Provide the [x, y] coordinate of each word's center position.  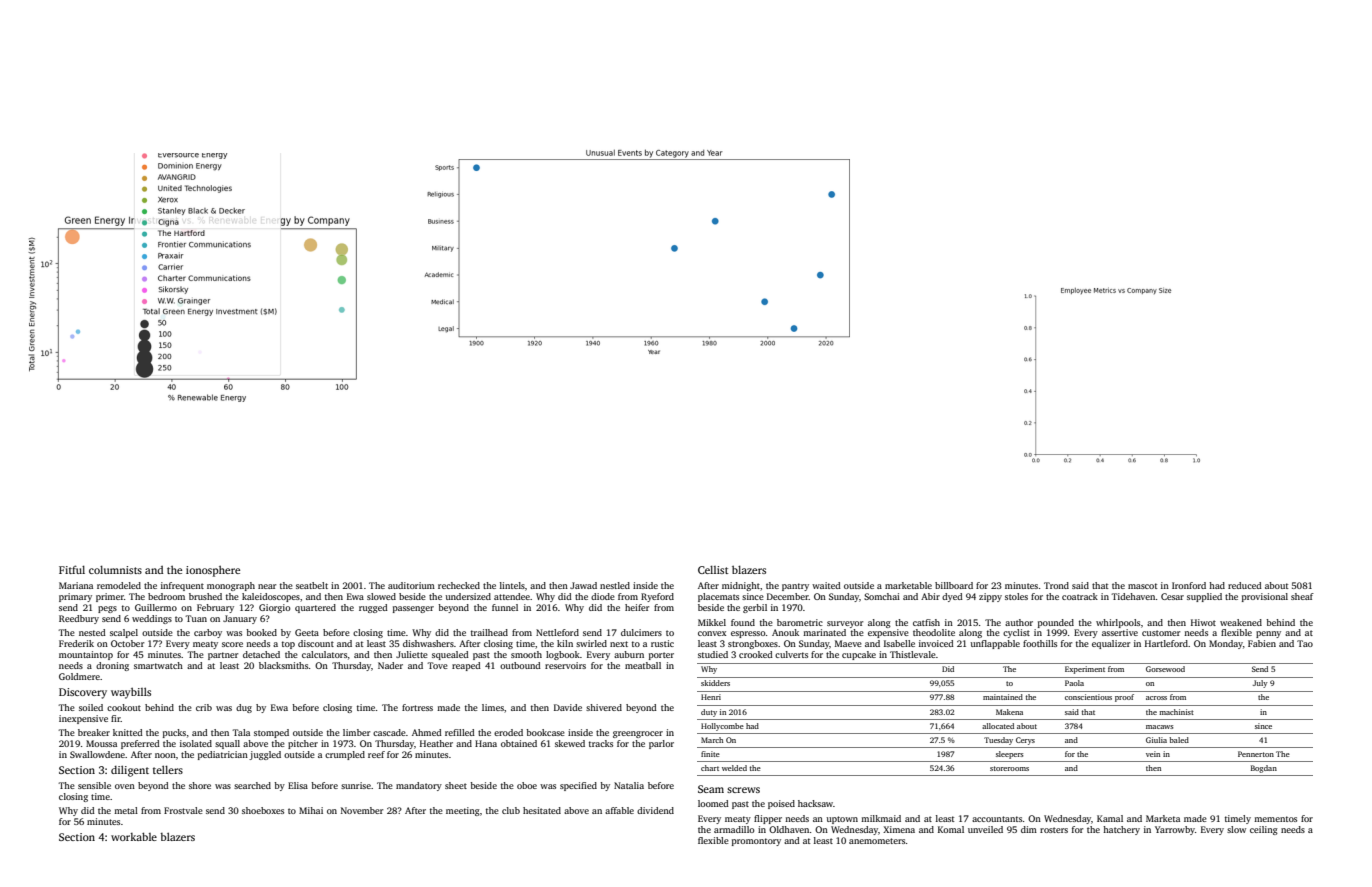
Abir [930, 596]
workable [134, 836]
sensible [94, 785]
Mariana [76, 585]
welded [734, 768]
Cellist [713, 569]
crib [204, 707]
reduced [1245, 585]
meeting [463, 811]
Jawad [583, 585]
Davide [568, 707]
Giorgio [275, 608]
